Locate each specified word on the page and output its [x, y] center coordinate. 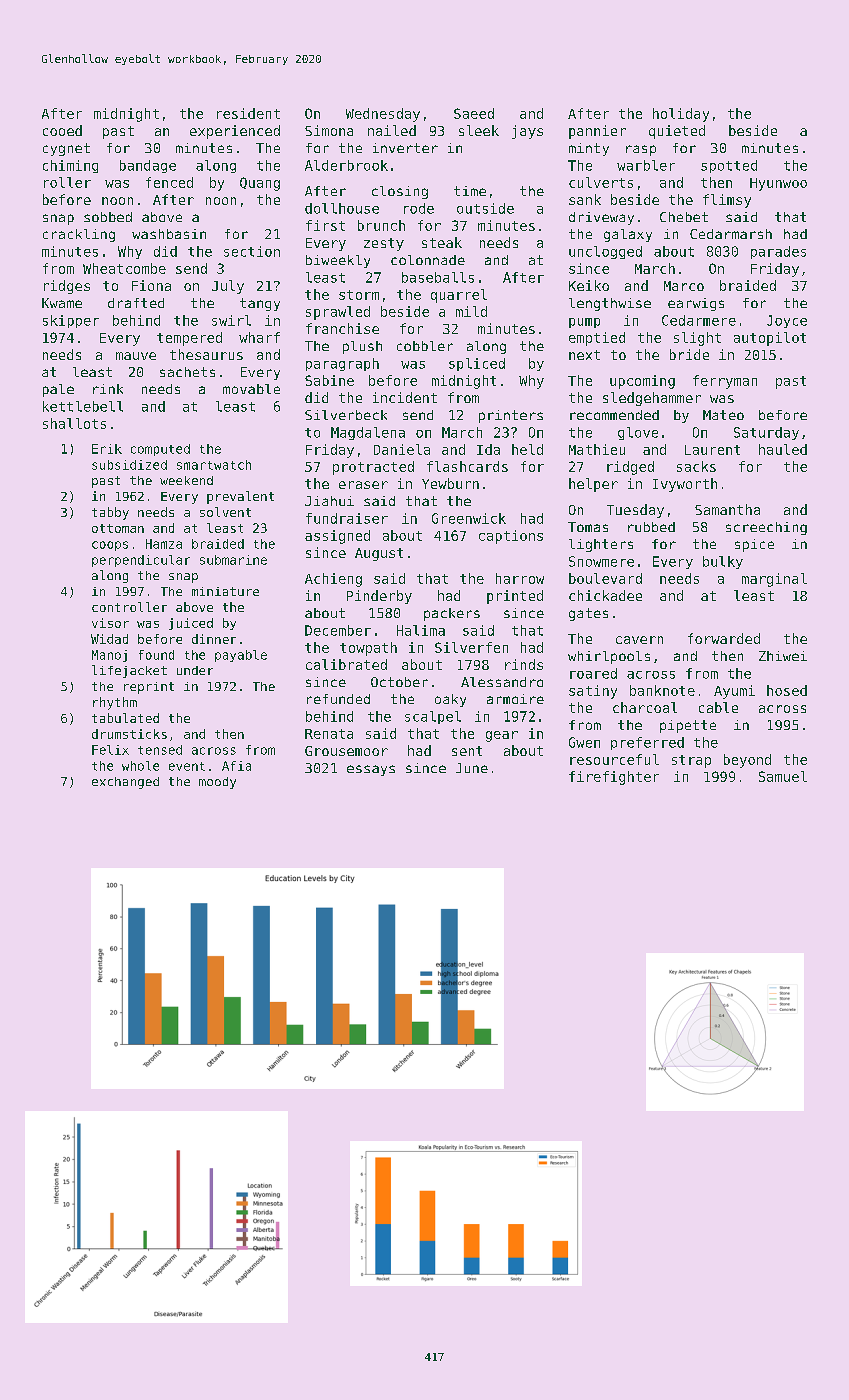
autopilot [770, 339]
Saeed [474, 113]
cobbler [425, 346]
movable [251, 389]
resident [248, 113]
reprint [149, 688]
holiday [681, 115]
